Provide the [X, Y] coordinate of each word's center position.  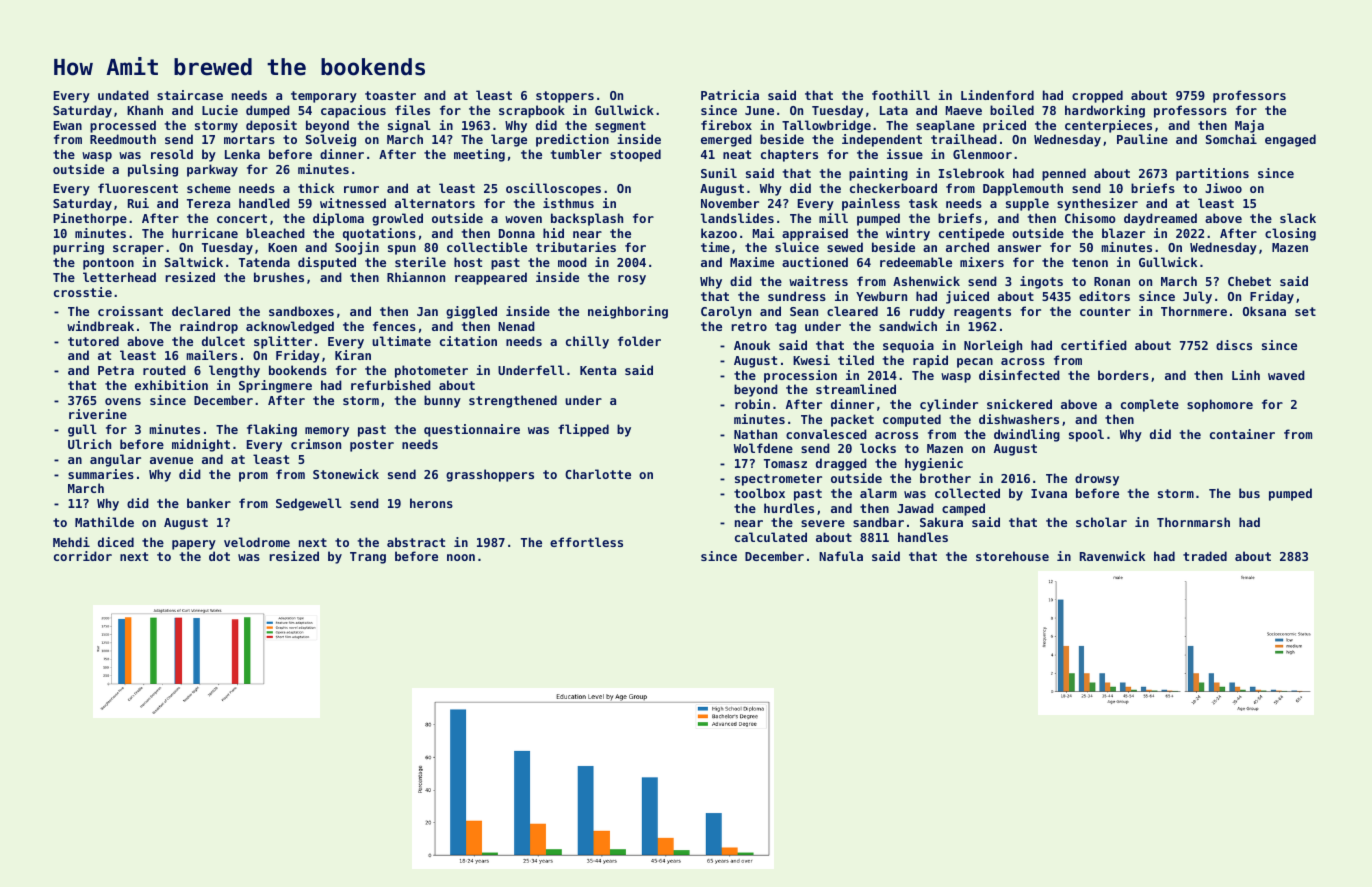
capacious [353, 111]
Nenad [516, 326]
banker [209, 503]
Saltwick [194, 262]
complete [1150, 405]
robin [752, 404]
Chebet [1249, 281]
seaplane [945, 126]
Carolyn [726, 312]
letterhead [119, 277]
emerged [726, 140]
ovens [123, 401]
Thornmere [1194, 311]
